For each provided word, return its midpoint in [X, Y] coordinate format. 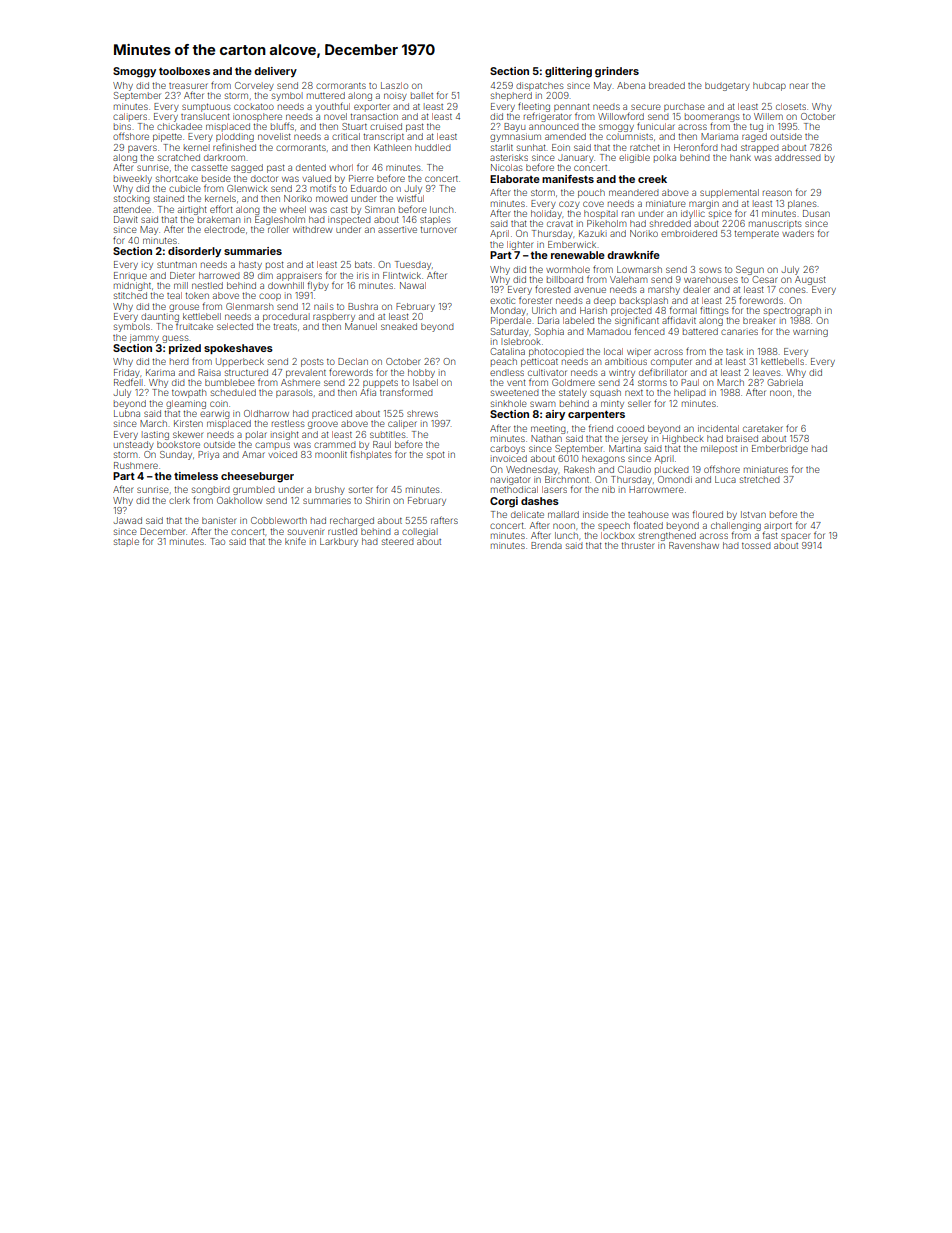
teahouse [648, 514]
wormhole [568, 269]
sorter [361, 490]
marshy [664, 290]
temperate [756, 235]
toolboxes [184, 71]
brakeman [219, 219]
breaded [667, 85]
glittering [568, 72]
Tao [217, 541]
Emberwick [572, 244]
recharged [352, 521]
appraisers [299, 276]
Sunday [176, 455]
